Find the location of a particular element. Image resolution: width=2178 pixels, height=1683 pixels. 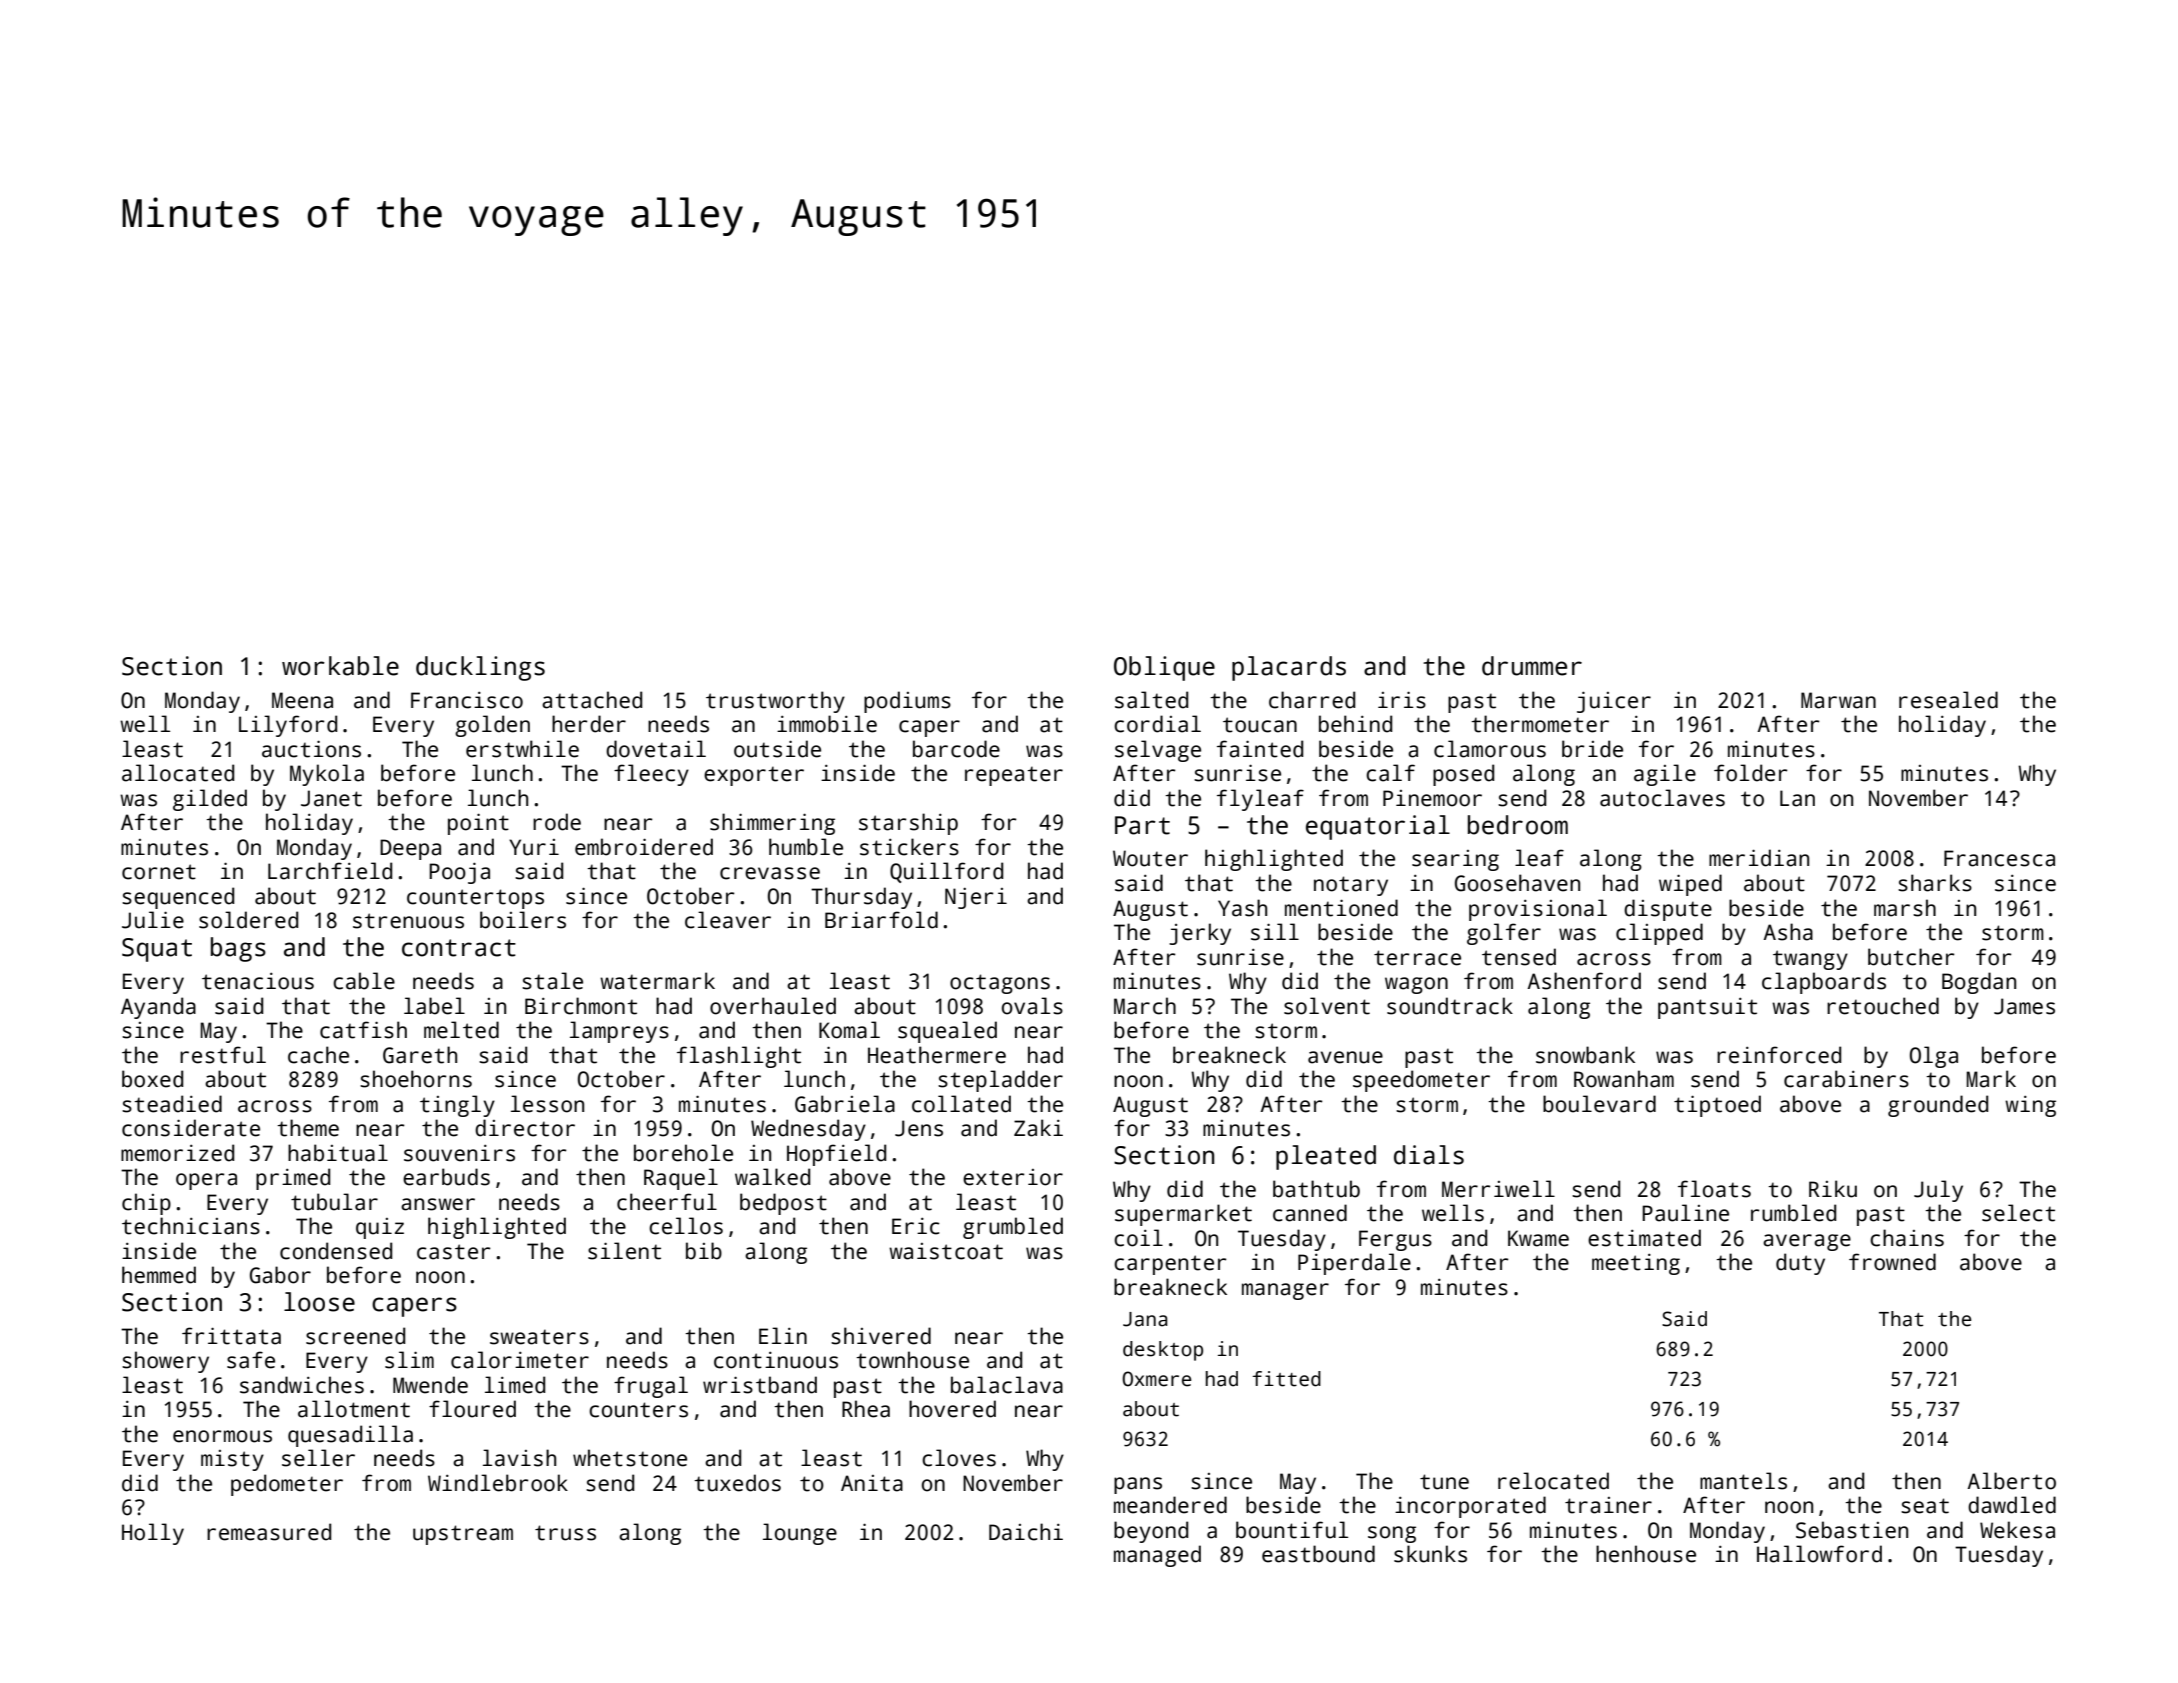

terrace is located at coordinates (1417, 958).
